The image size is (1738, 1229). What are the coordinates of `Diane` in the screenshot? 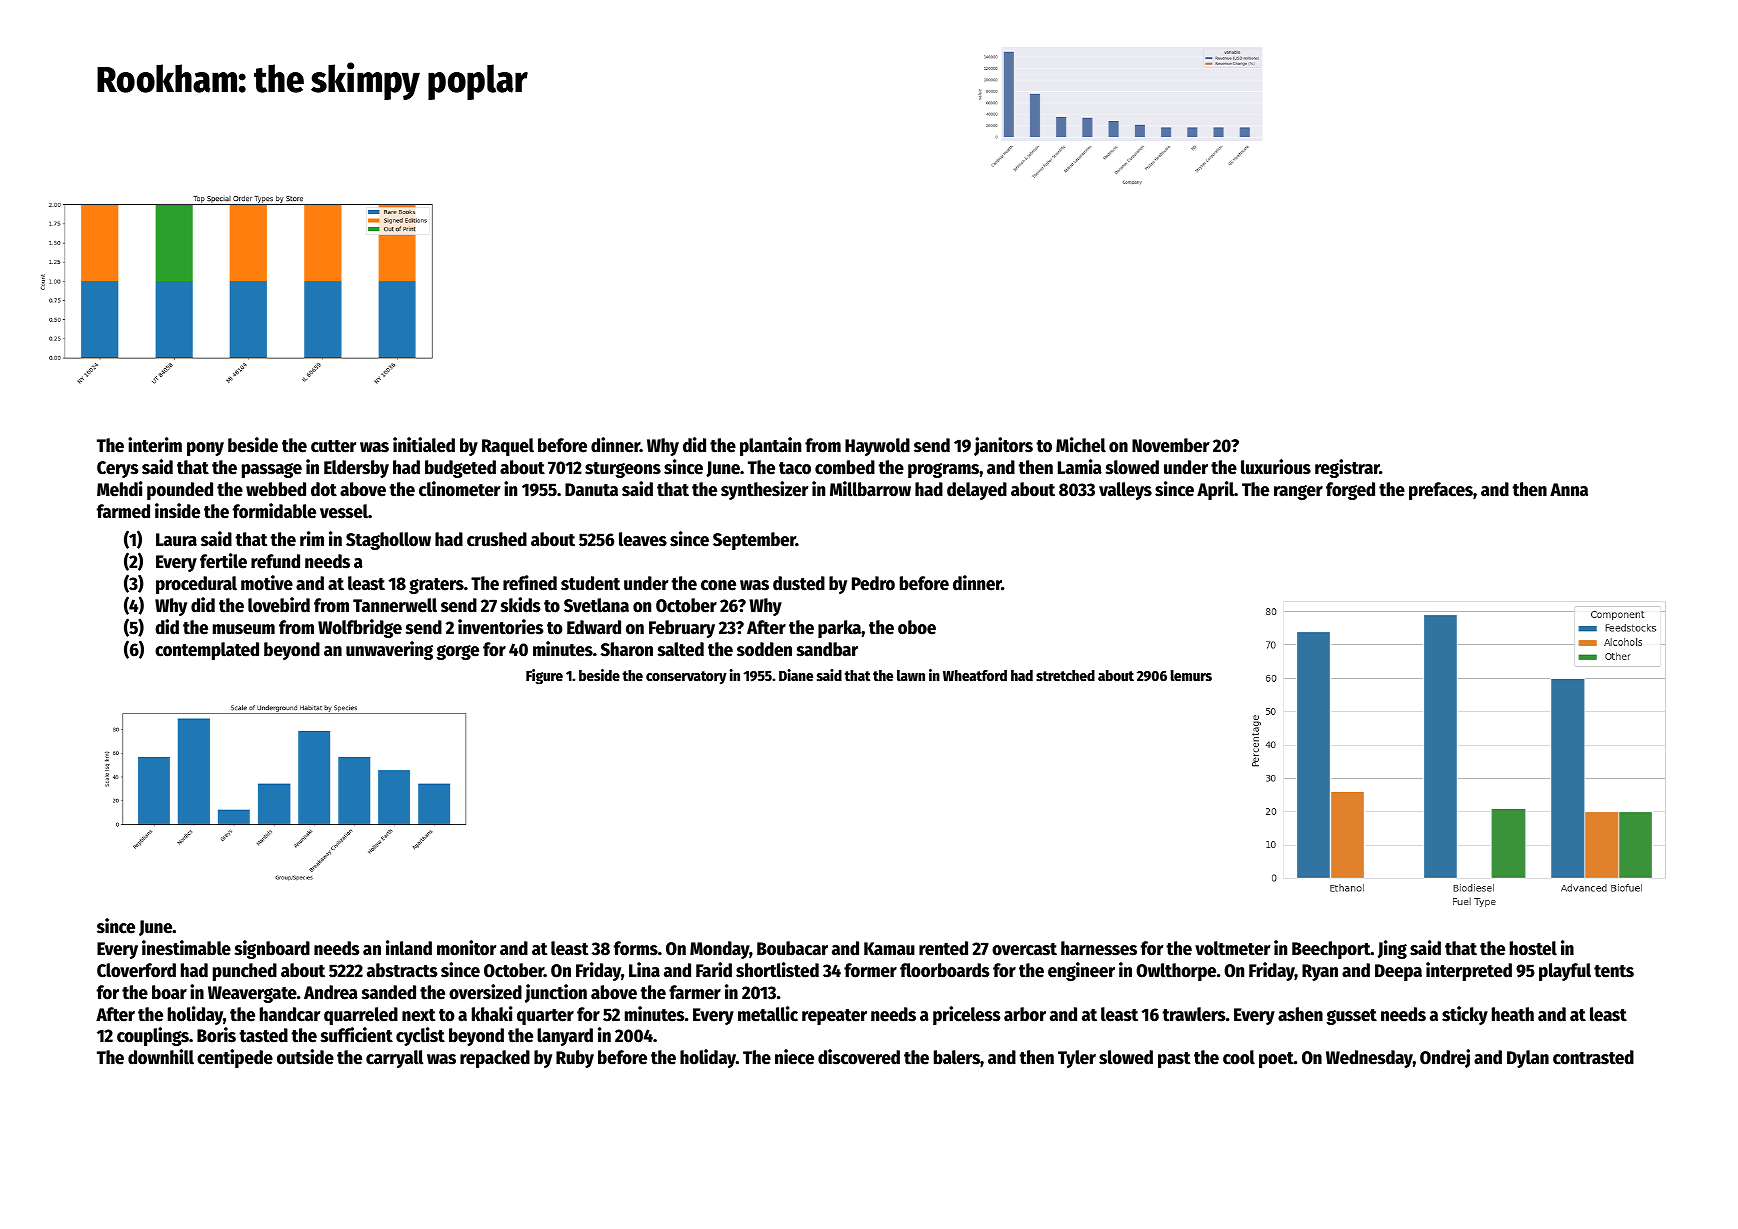 It's located at (796, 675).
